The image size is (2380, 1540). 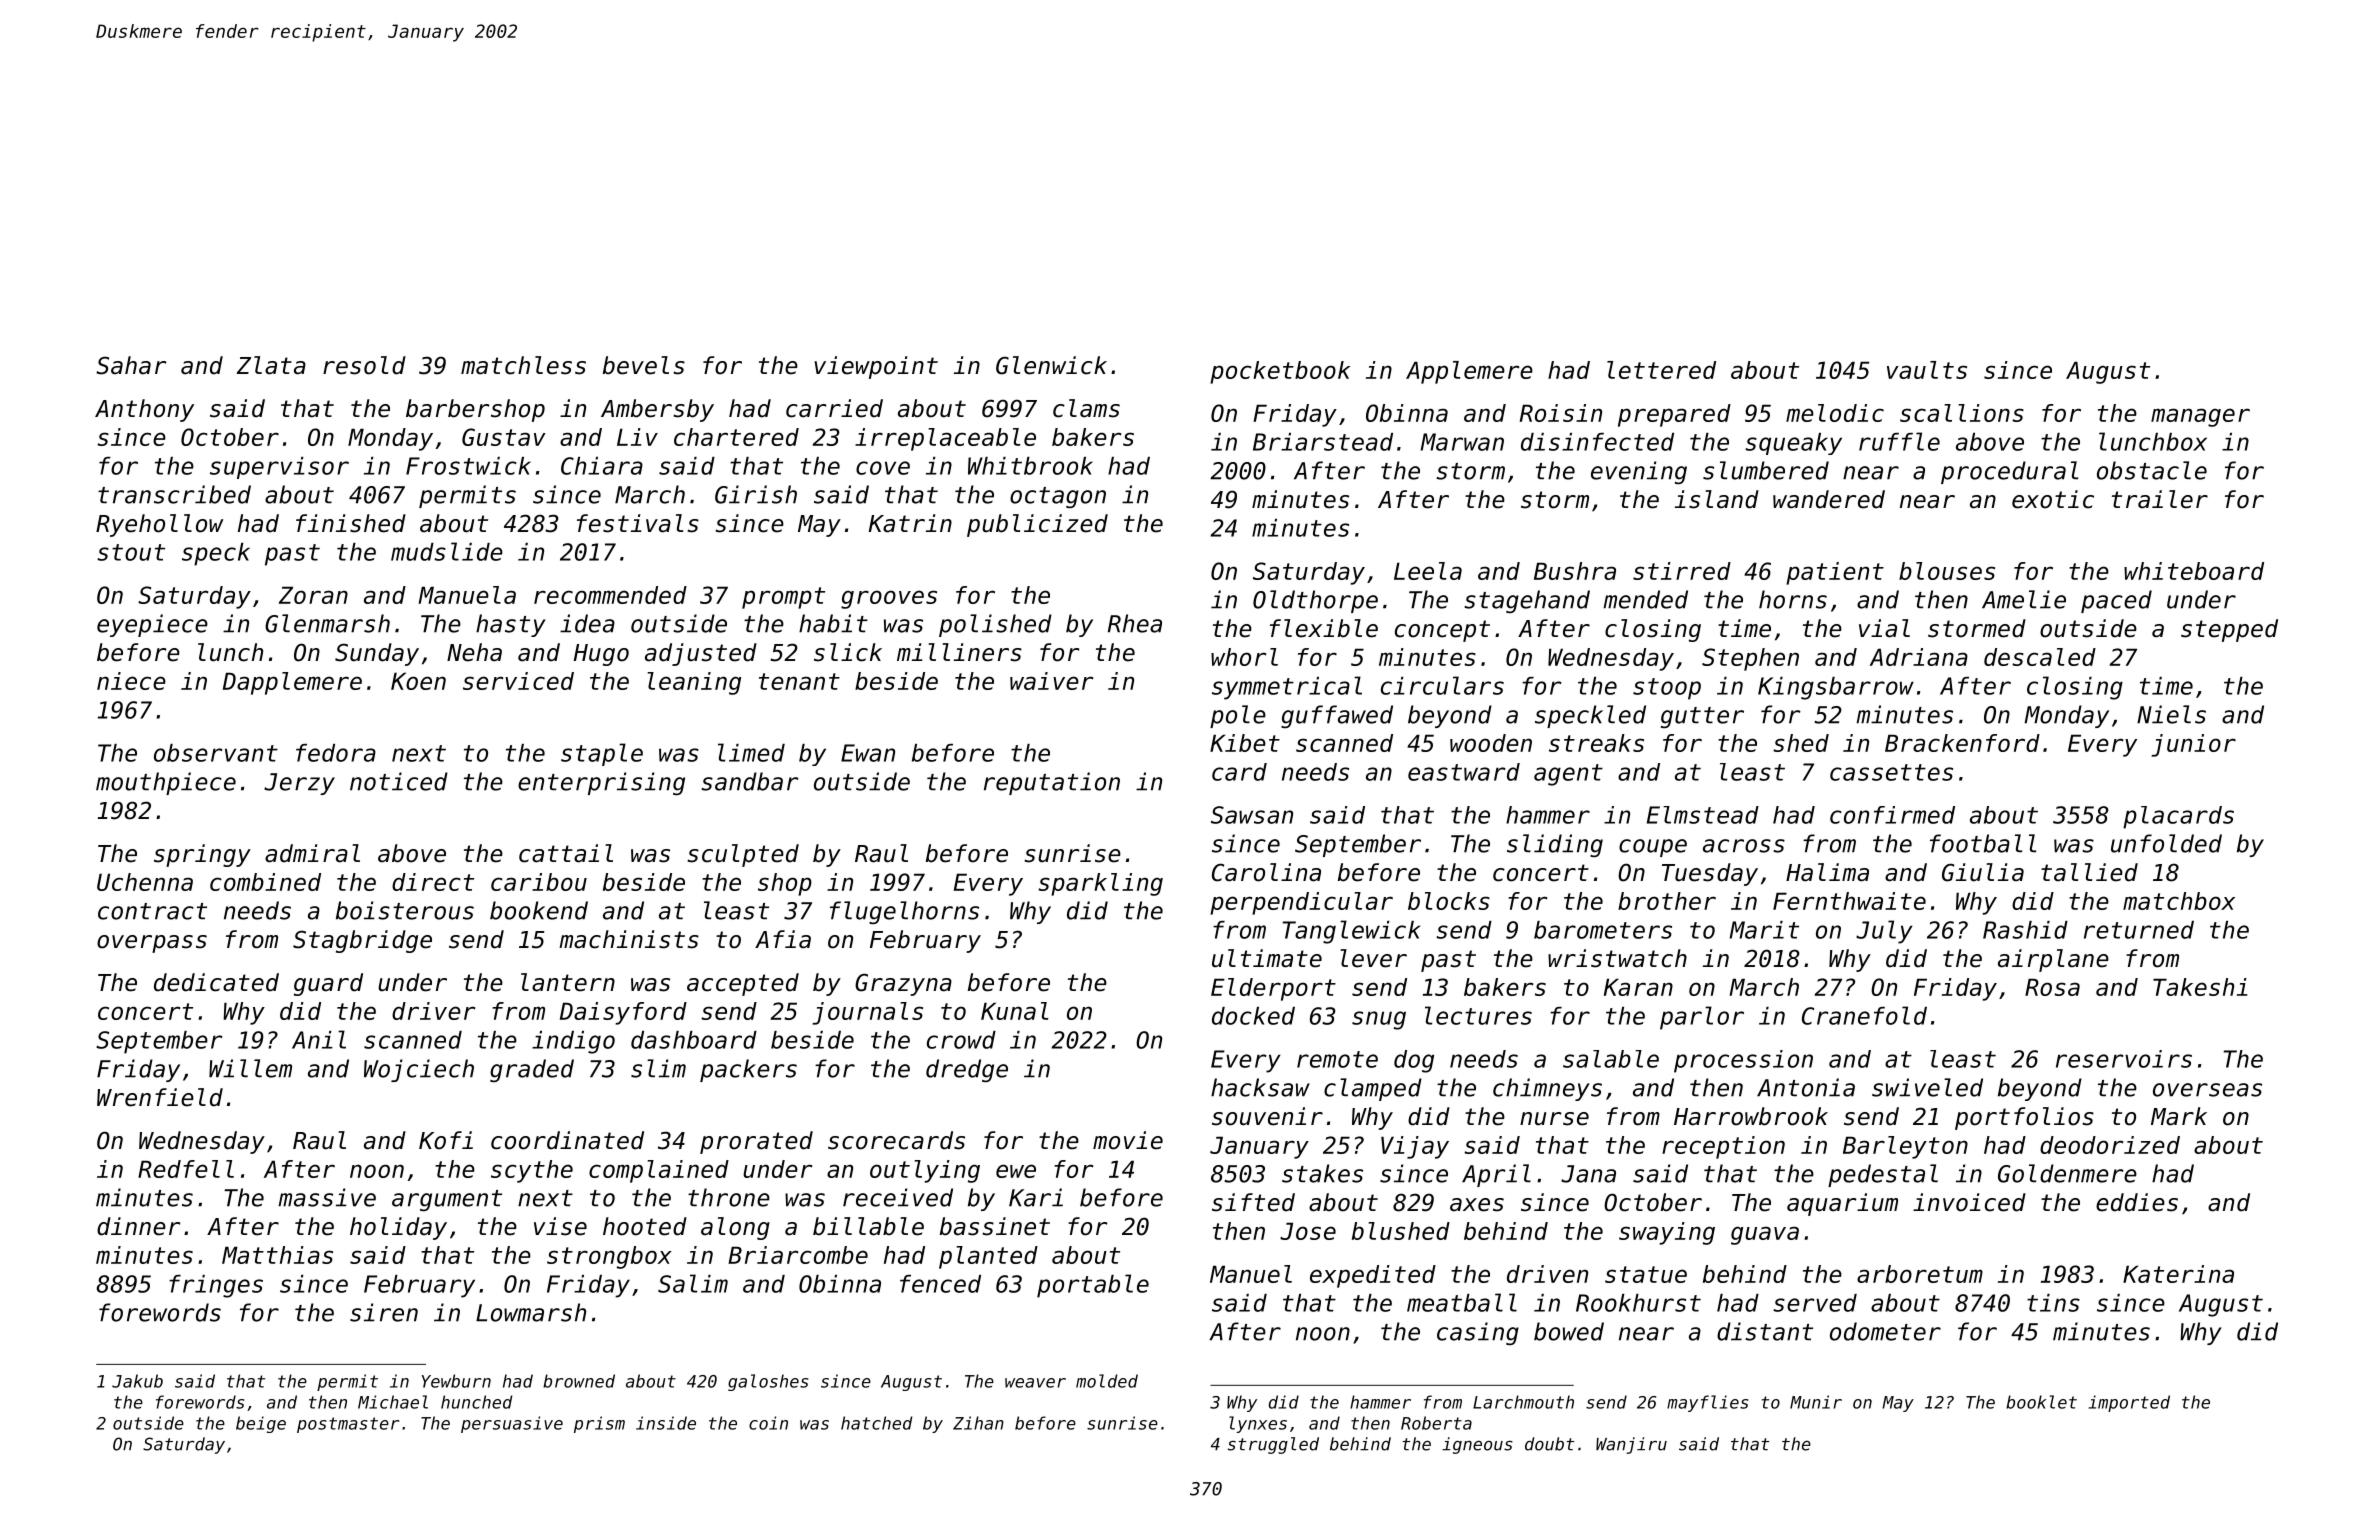 I want to click on Marwan, so click(x=1462, y=442).
